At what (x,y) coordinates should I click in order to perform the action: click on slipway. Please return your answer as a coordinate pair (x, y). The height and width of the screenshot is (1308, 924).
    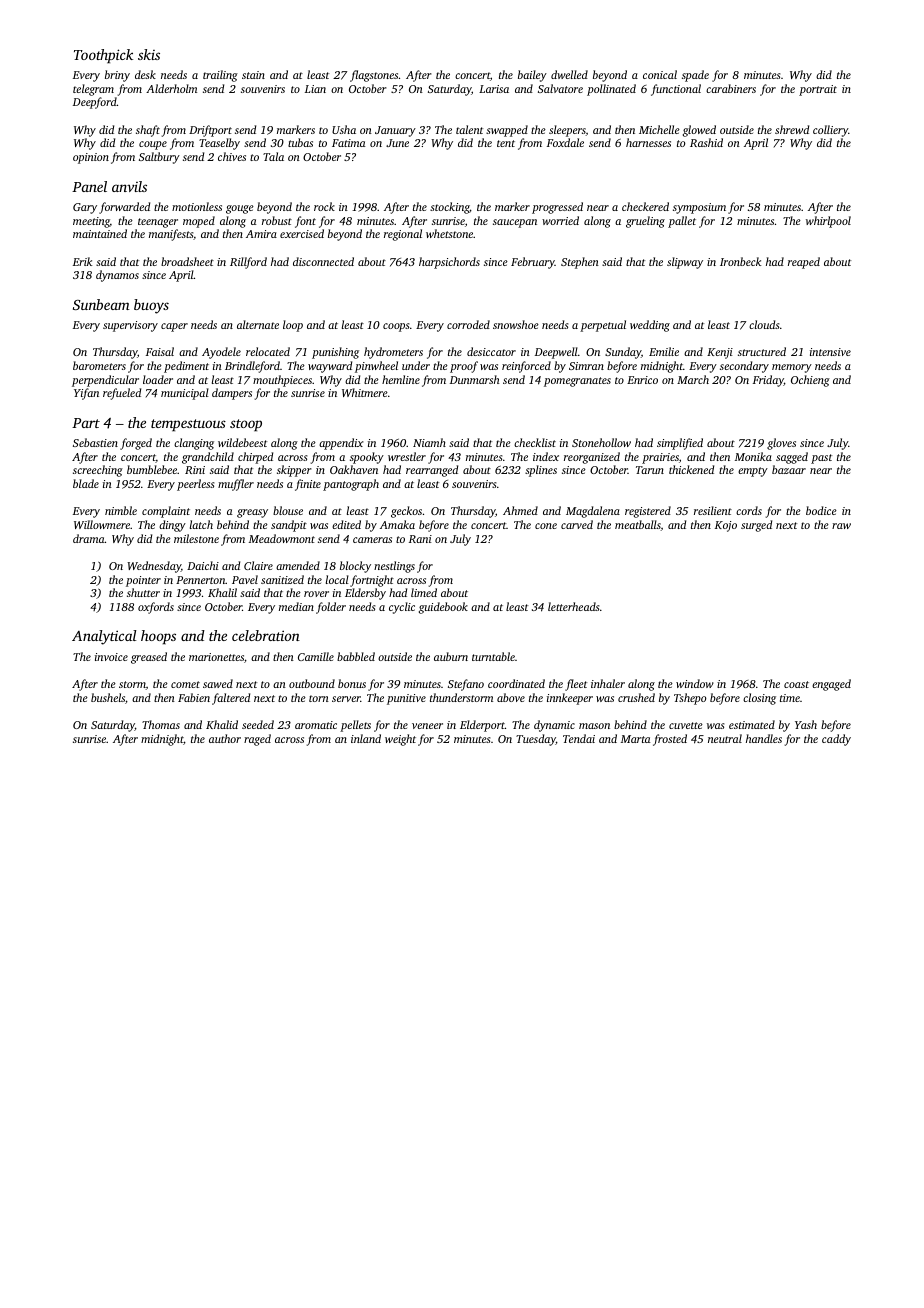
    Looking at the image, I should click on (685, 263).
